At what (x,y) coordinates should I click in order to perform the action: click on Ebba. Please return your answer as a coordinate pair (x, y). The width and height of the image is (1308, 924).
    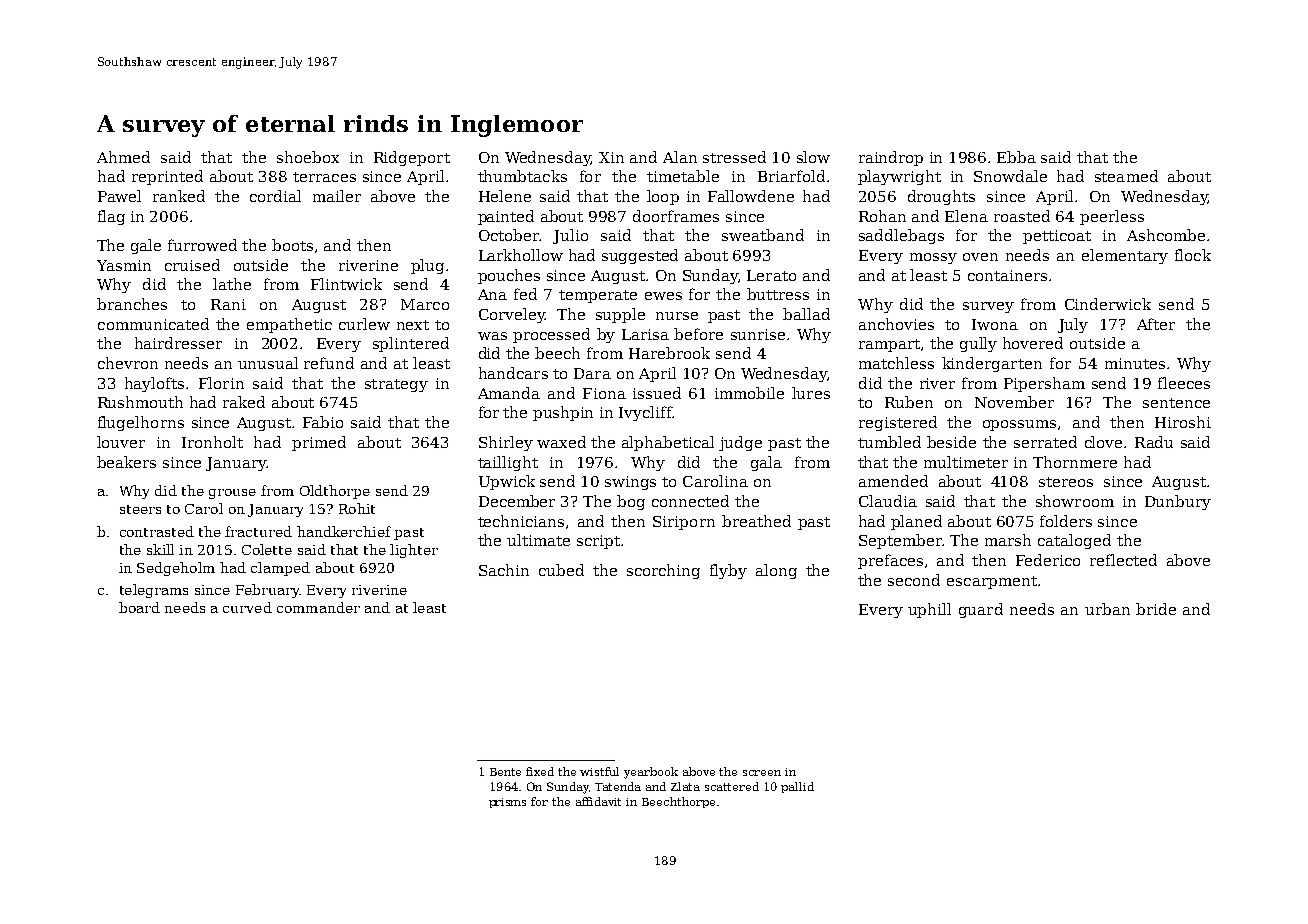
    Looking at the image, I should click on (1016, 157).
